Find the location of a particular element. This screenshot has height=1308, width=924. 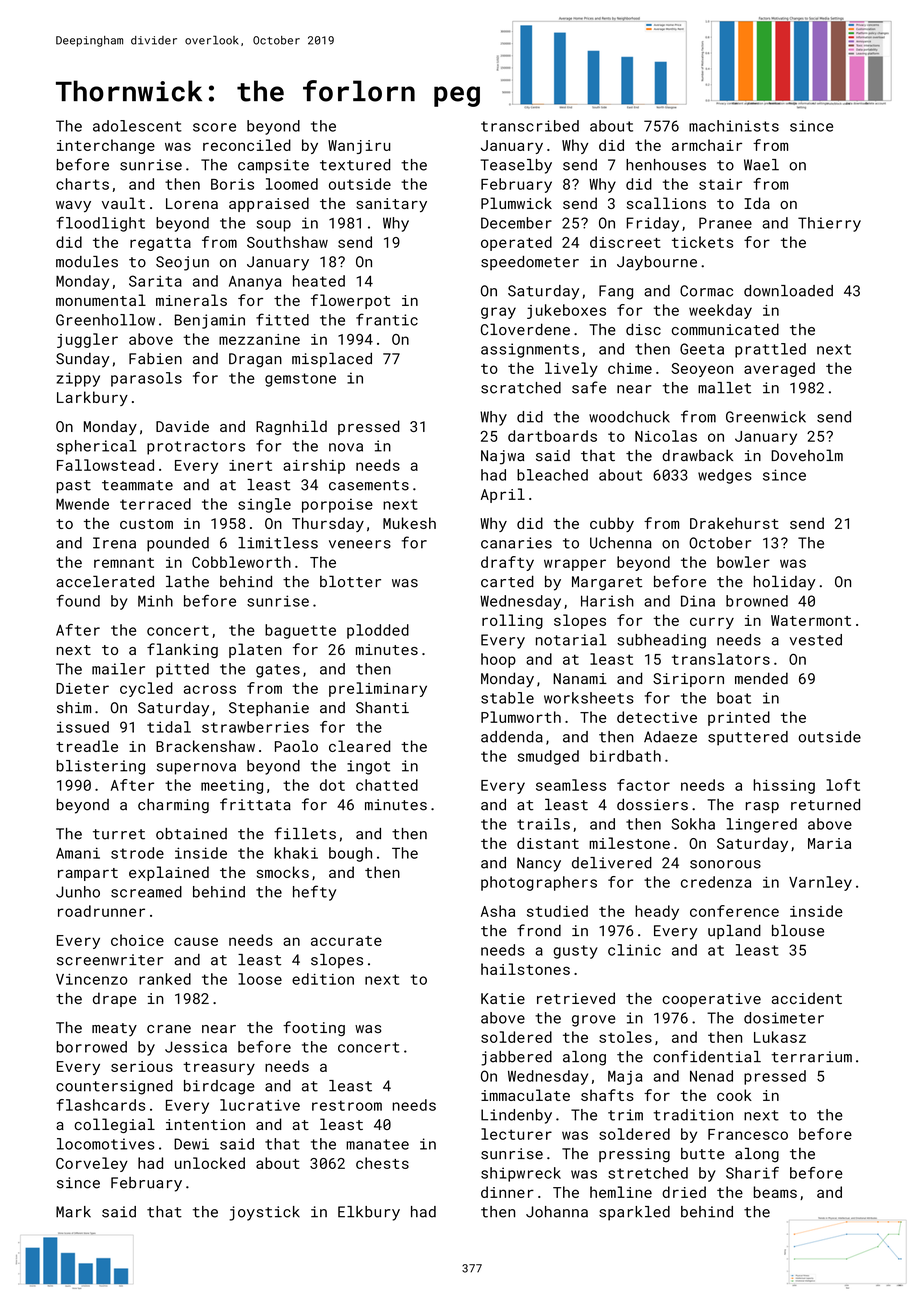

sparkled is located at coordinates (634, 1213).
